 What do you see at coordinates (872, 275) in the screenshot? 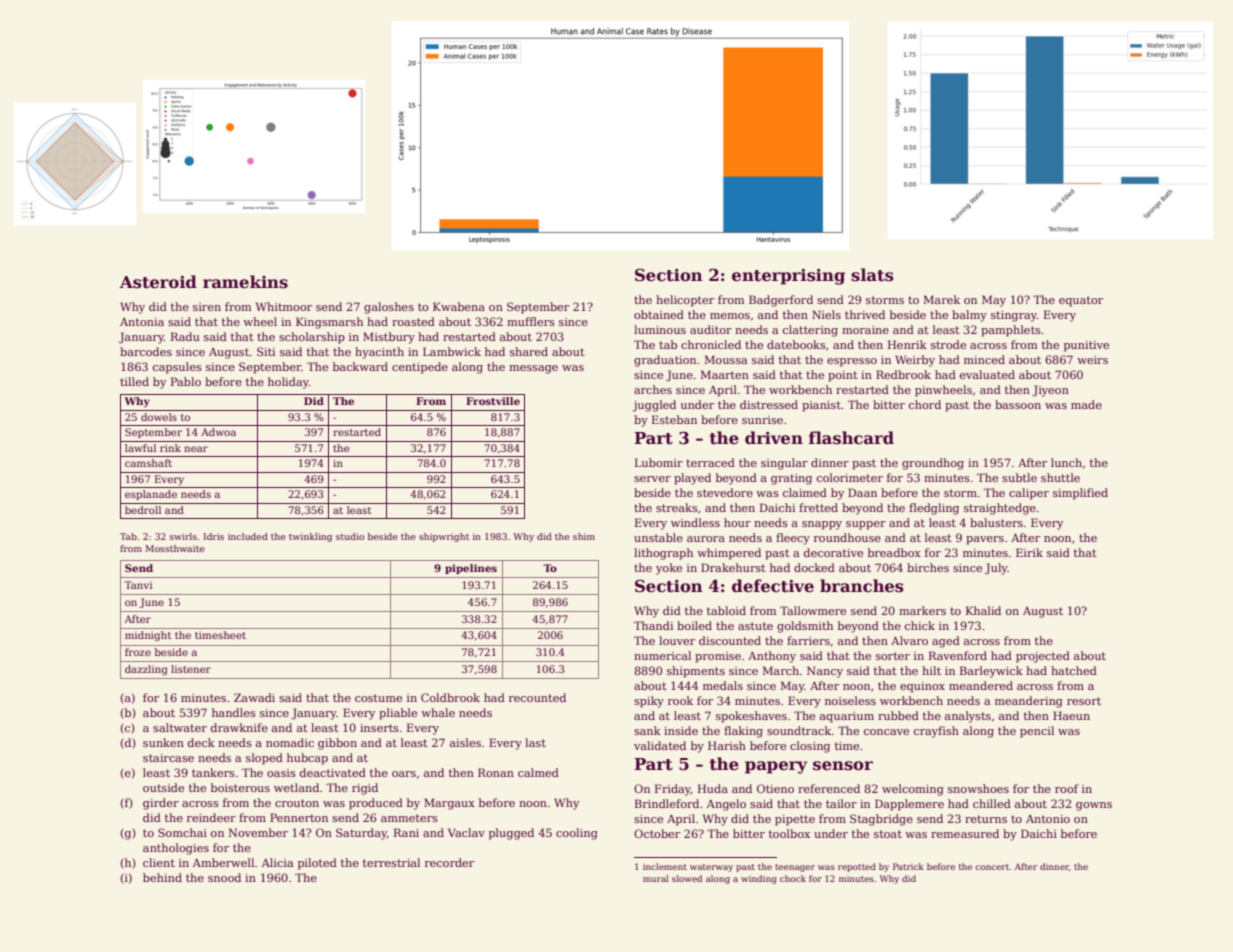
I see `slats` at bounding box center [872, 275].
